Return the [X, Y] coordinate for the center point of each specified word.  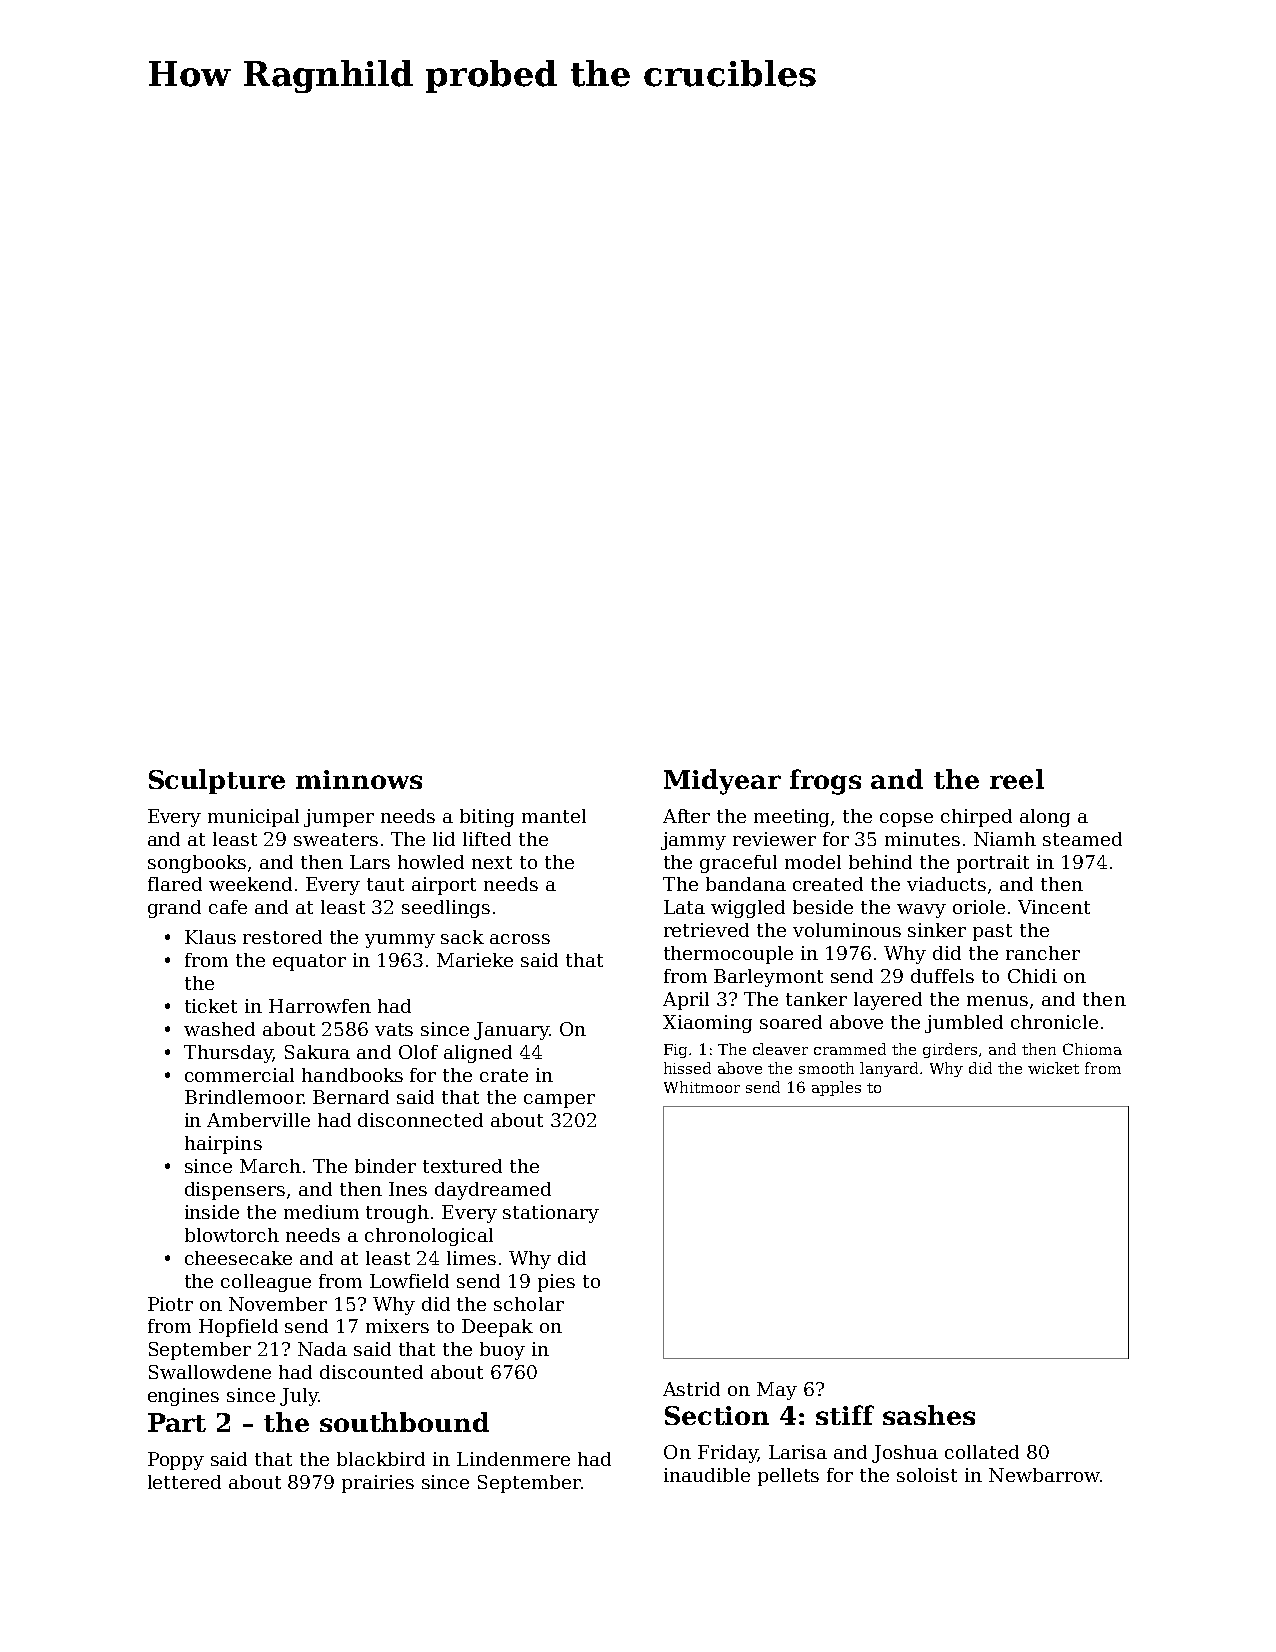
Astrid [691, 1389]
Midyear [722, 782]
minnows [359, 779]
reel [1017, 779]
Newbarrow [1044, 1475]
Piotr [170, 1304]
